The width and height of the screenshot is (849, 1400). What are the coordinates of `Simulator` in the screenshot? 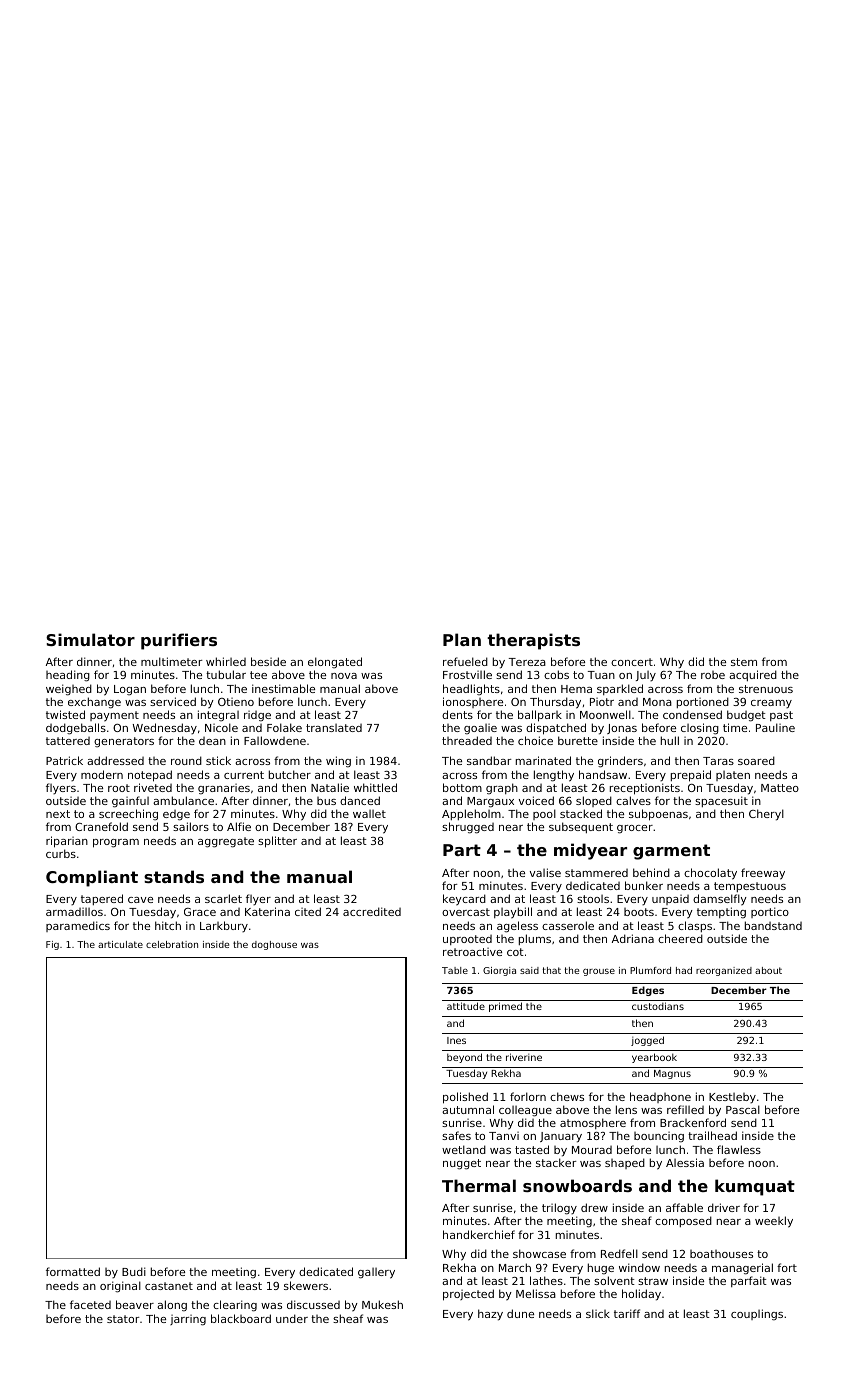 It's located at (90, 639).
